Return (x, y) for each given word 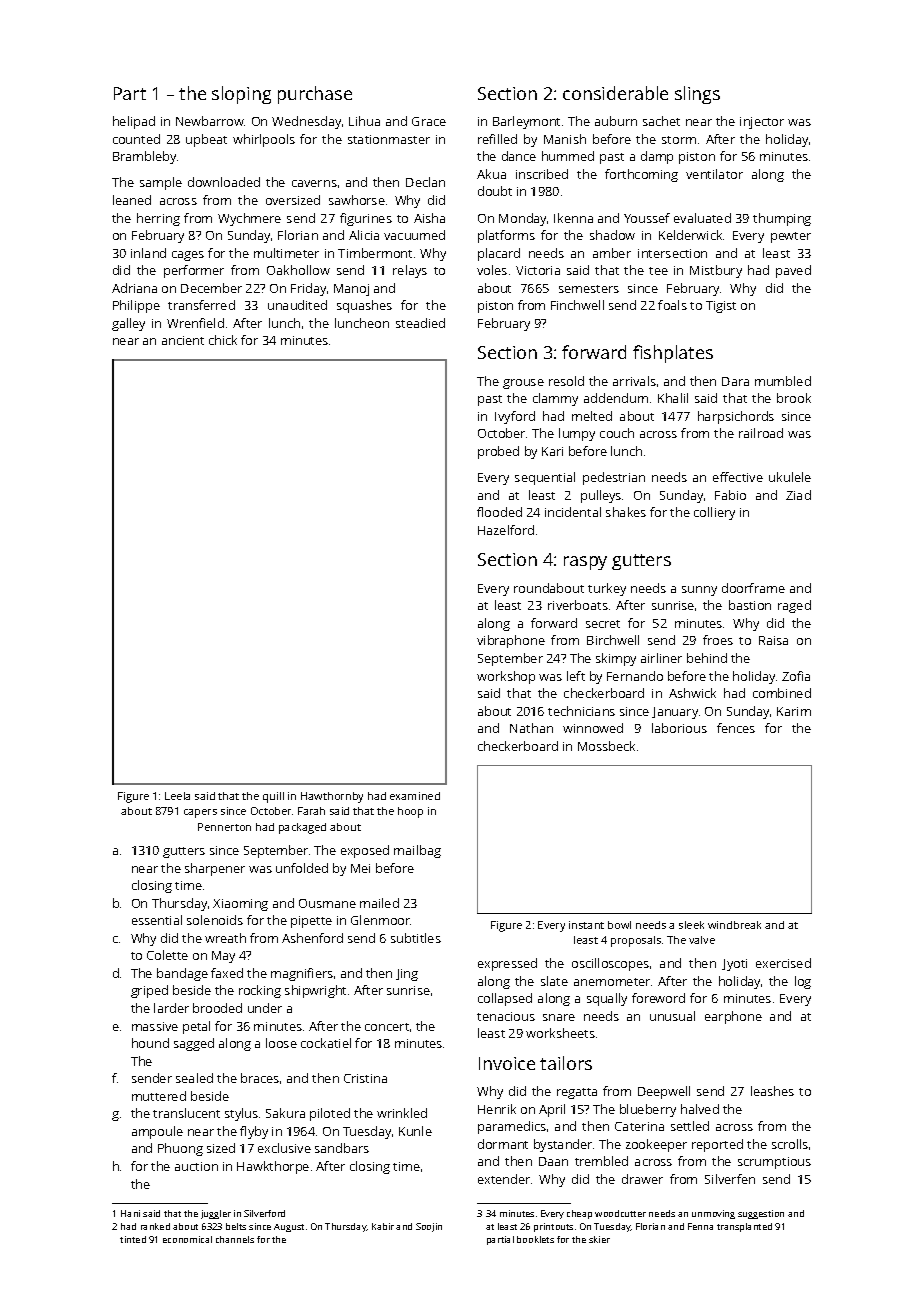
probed (498, 452)
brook (794, 398)
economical (187, 1239)
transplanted (744, 1227)
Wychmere (249, 219)
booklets (535, 1239)
